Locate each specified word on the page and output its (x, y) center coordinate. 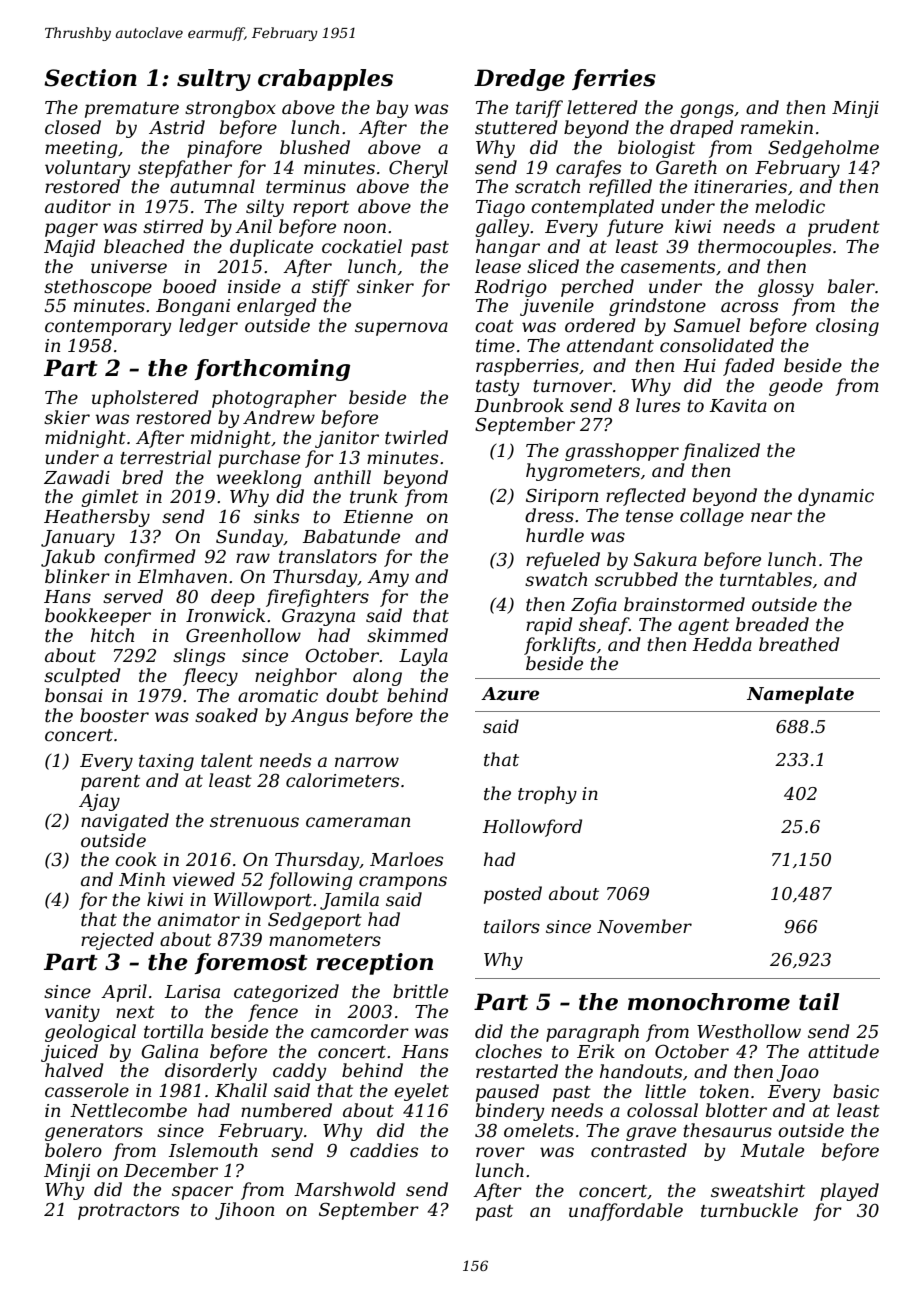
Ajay (99, 802)
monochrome (709, 1002)
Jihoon (244, 1211)
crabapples (325, 80)
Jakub (68, 558)
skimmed (407, 635)
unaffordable (626, 1212)
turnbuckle (749, 1210)
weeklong (259, 479)
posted (513, 895)
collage (712, 517)
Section (90, 78)
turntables (766, 579)
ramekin (777, 127)
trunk (374, 496)
